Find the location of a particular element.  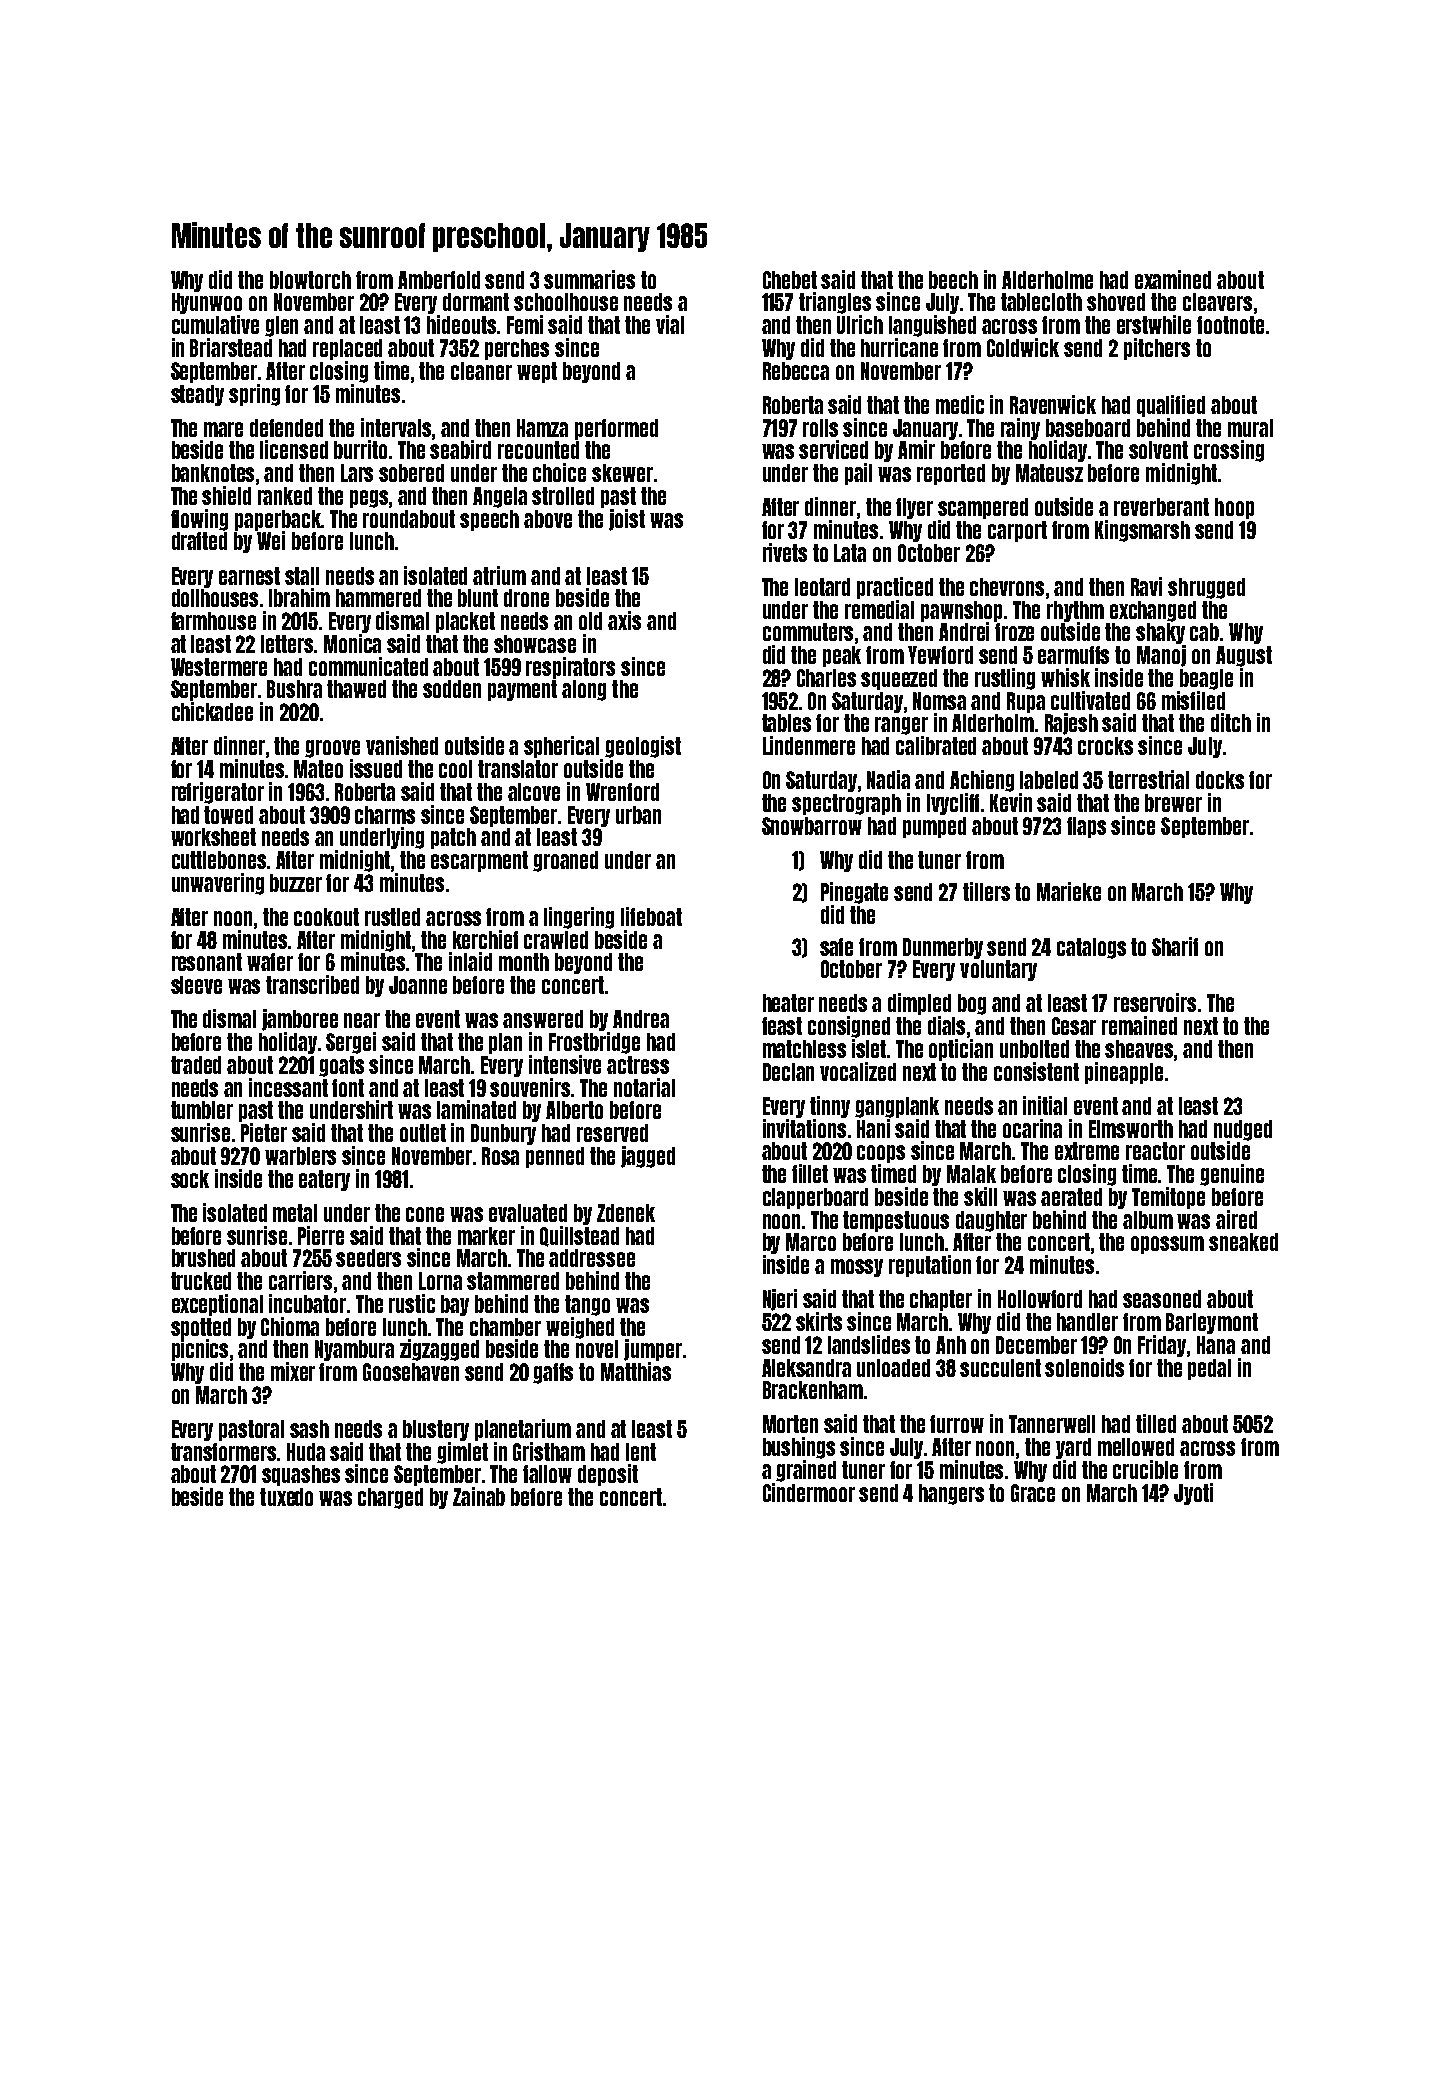

cookout is located at coordinates (326, 917).
